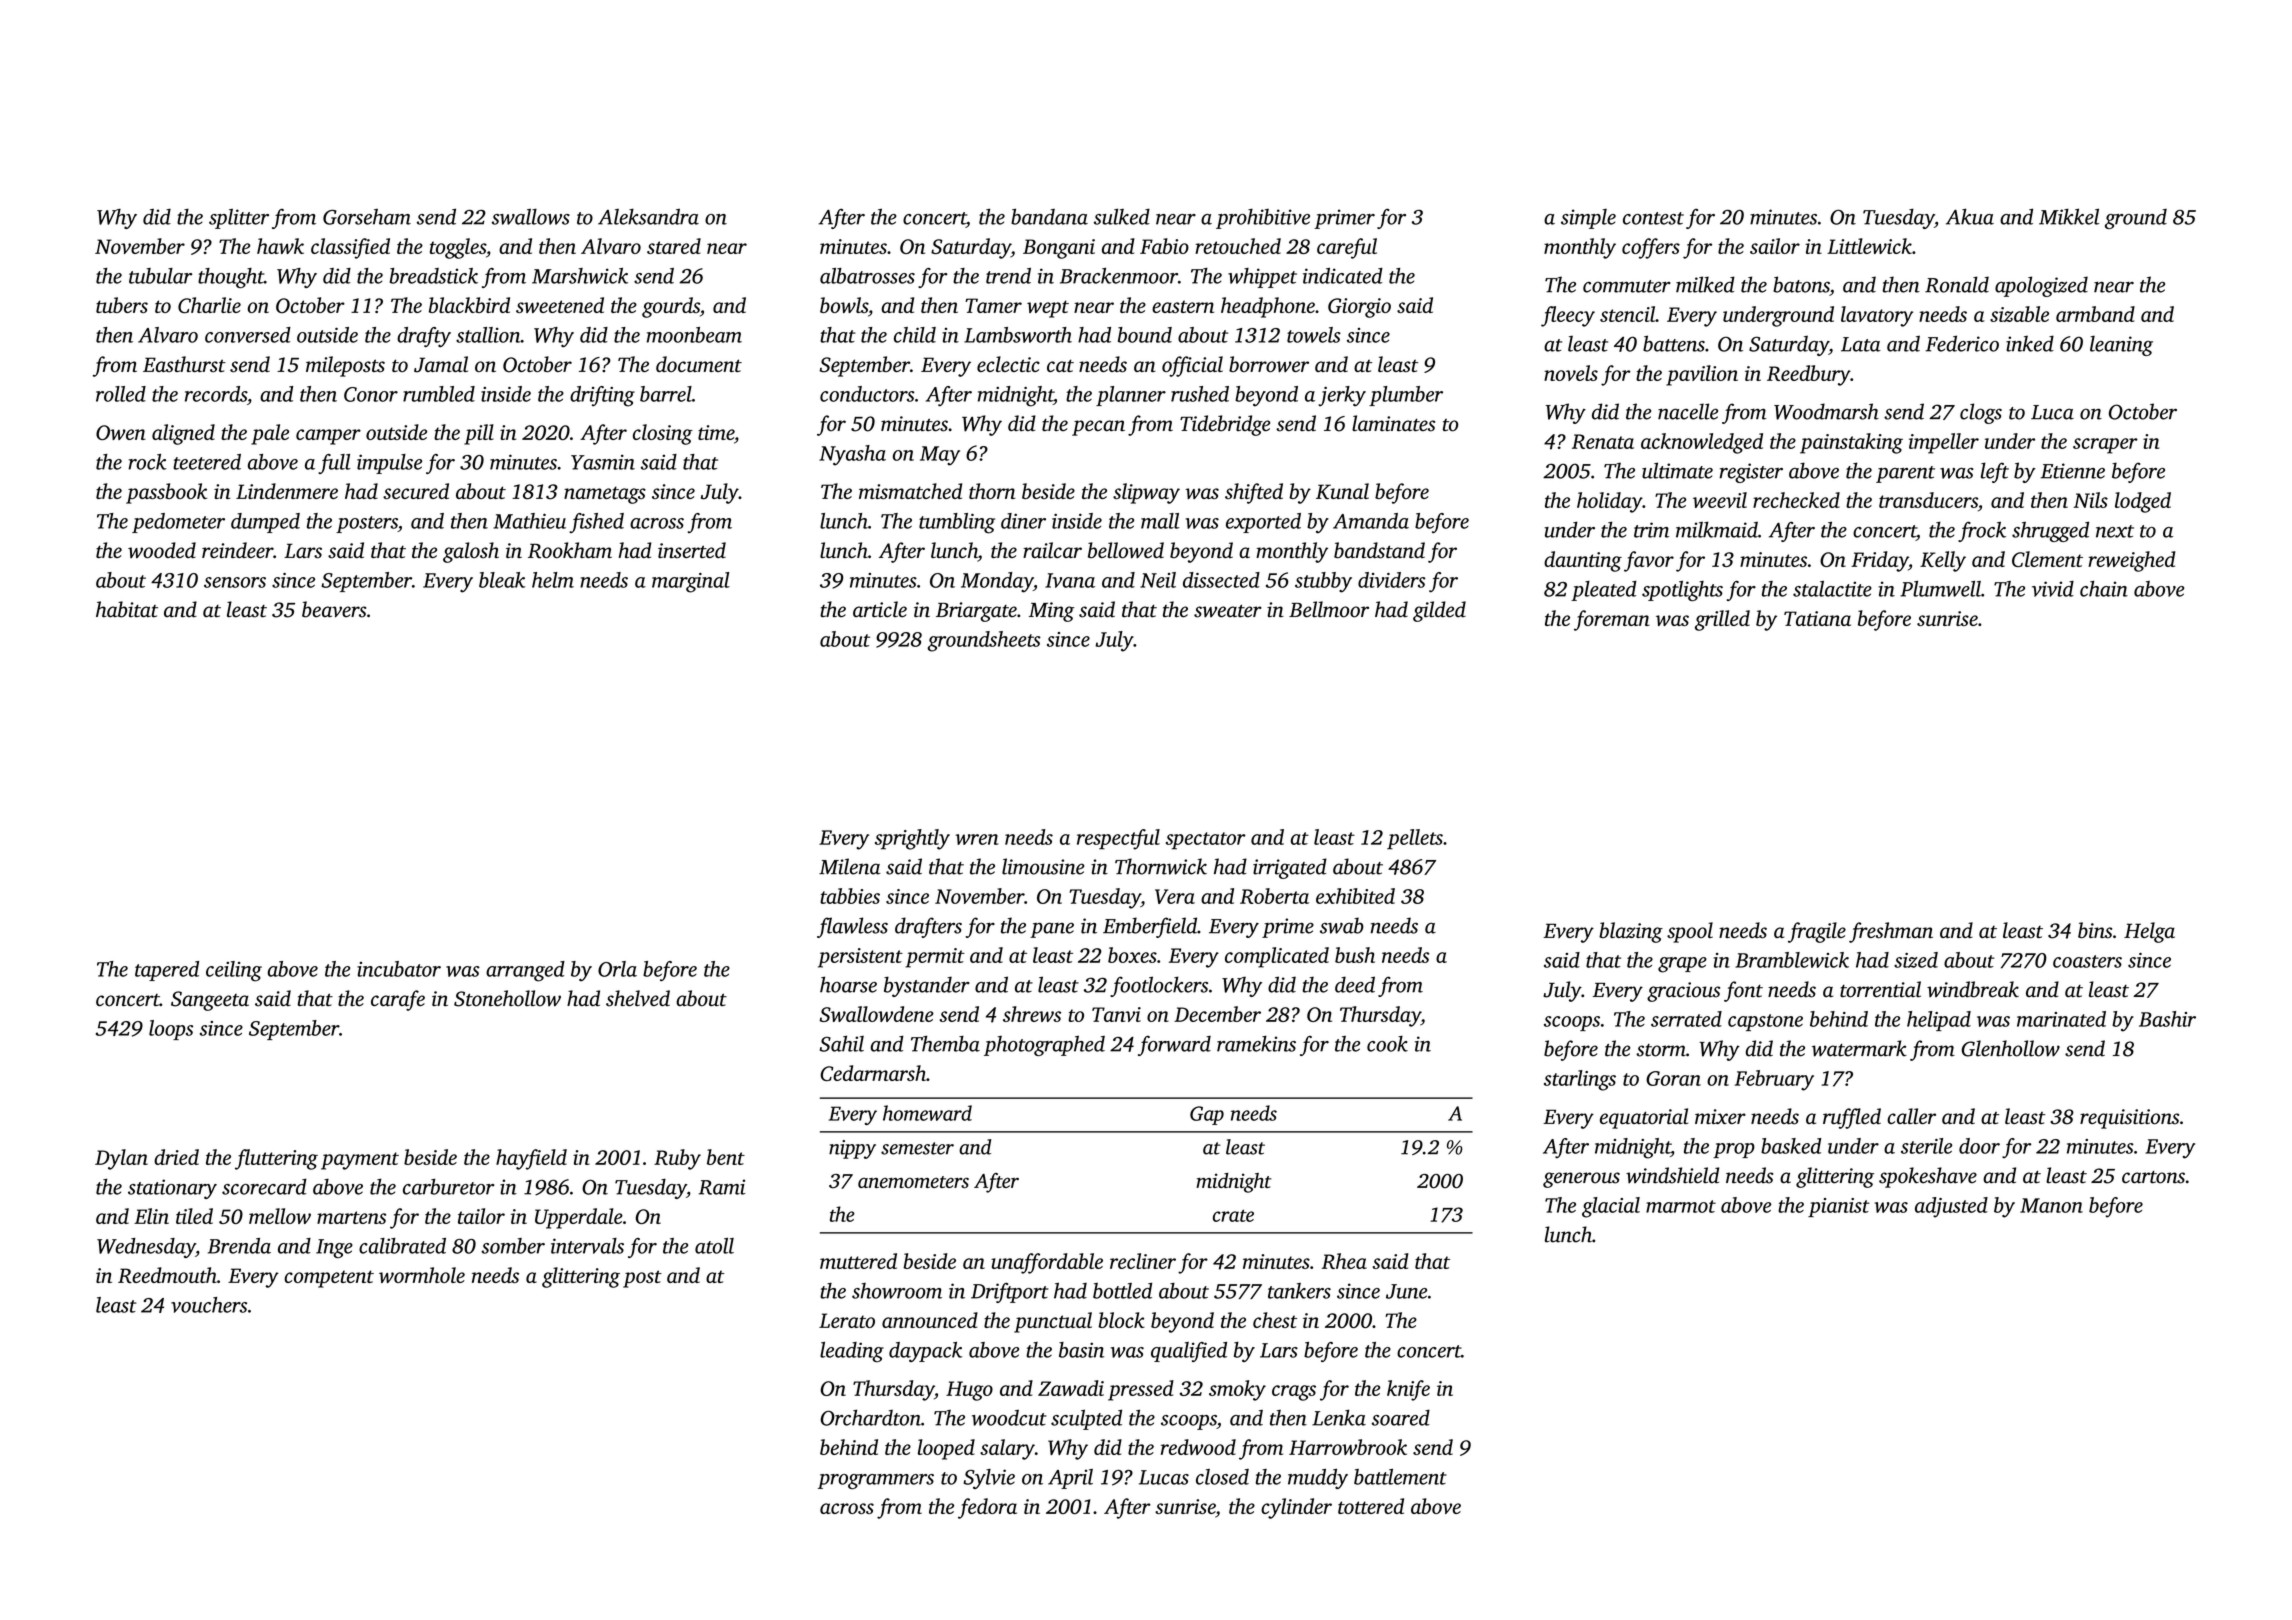 The width and height of the screenshot is (2292, 1620). What do you see at coordinates (1277, 957) in the screenshot?
I see `complicated` at bounding box center [1277, 957].
